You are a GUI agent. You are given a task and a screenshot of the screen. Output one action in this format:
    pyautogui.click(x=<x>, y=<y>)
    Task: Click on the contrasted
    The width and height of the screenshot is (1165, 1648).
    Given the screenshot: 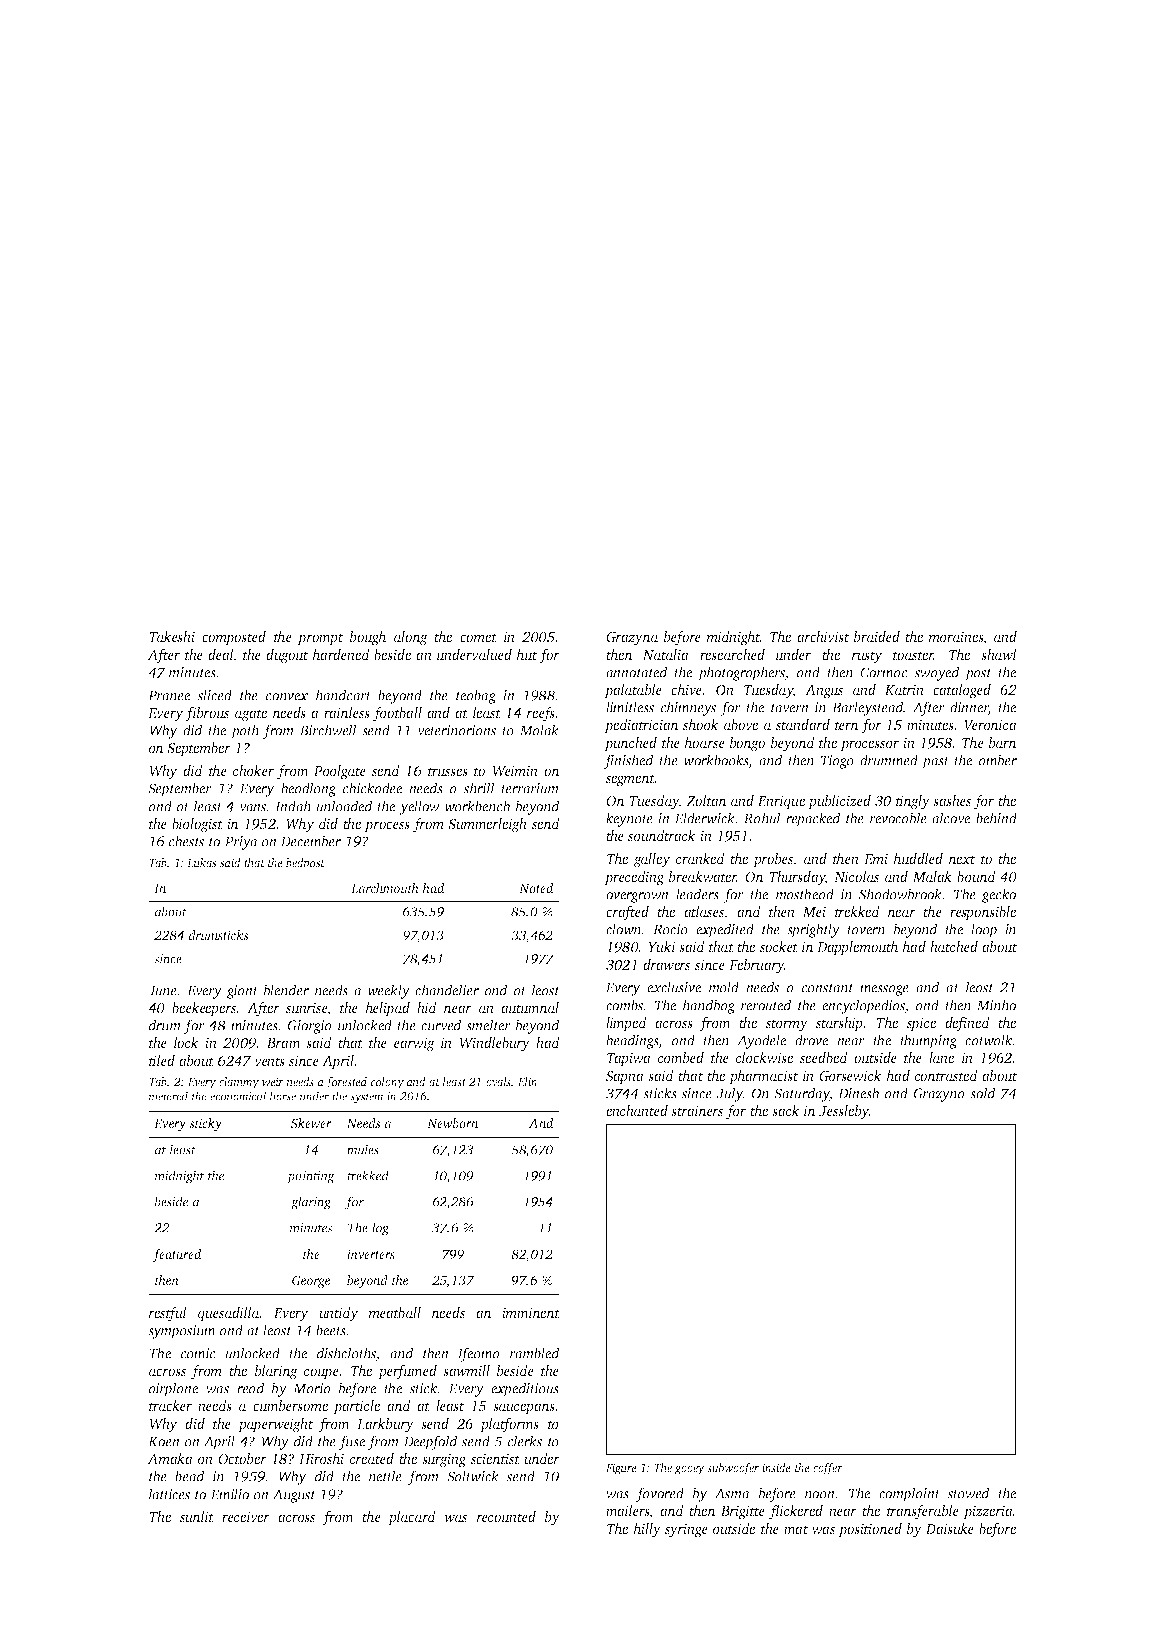 What is the action you would take?
    pyautogui.click(x=946, y=1075)
